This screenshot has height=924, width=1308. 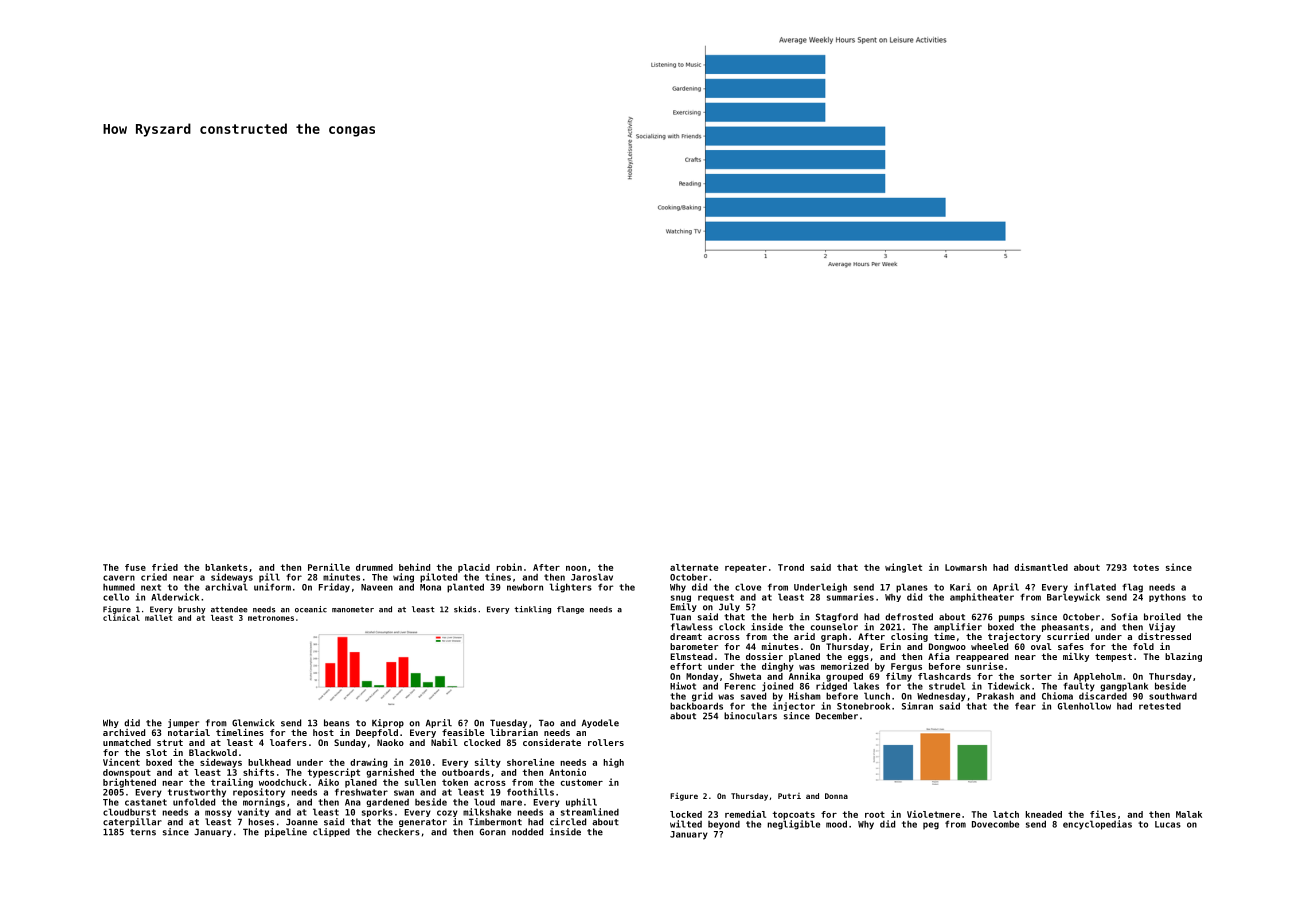 I want to click on dismantled, so click(x=1041, y=567).
